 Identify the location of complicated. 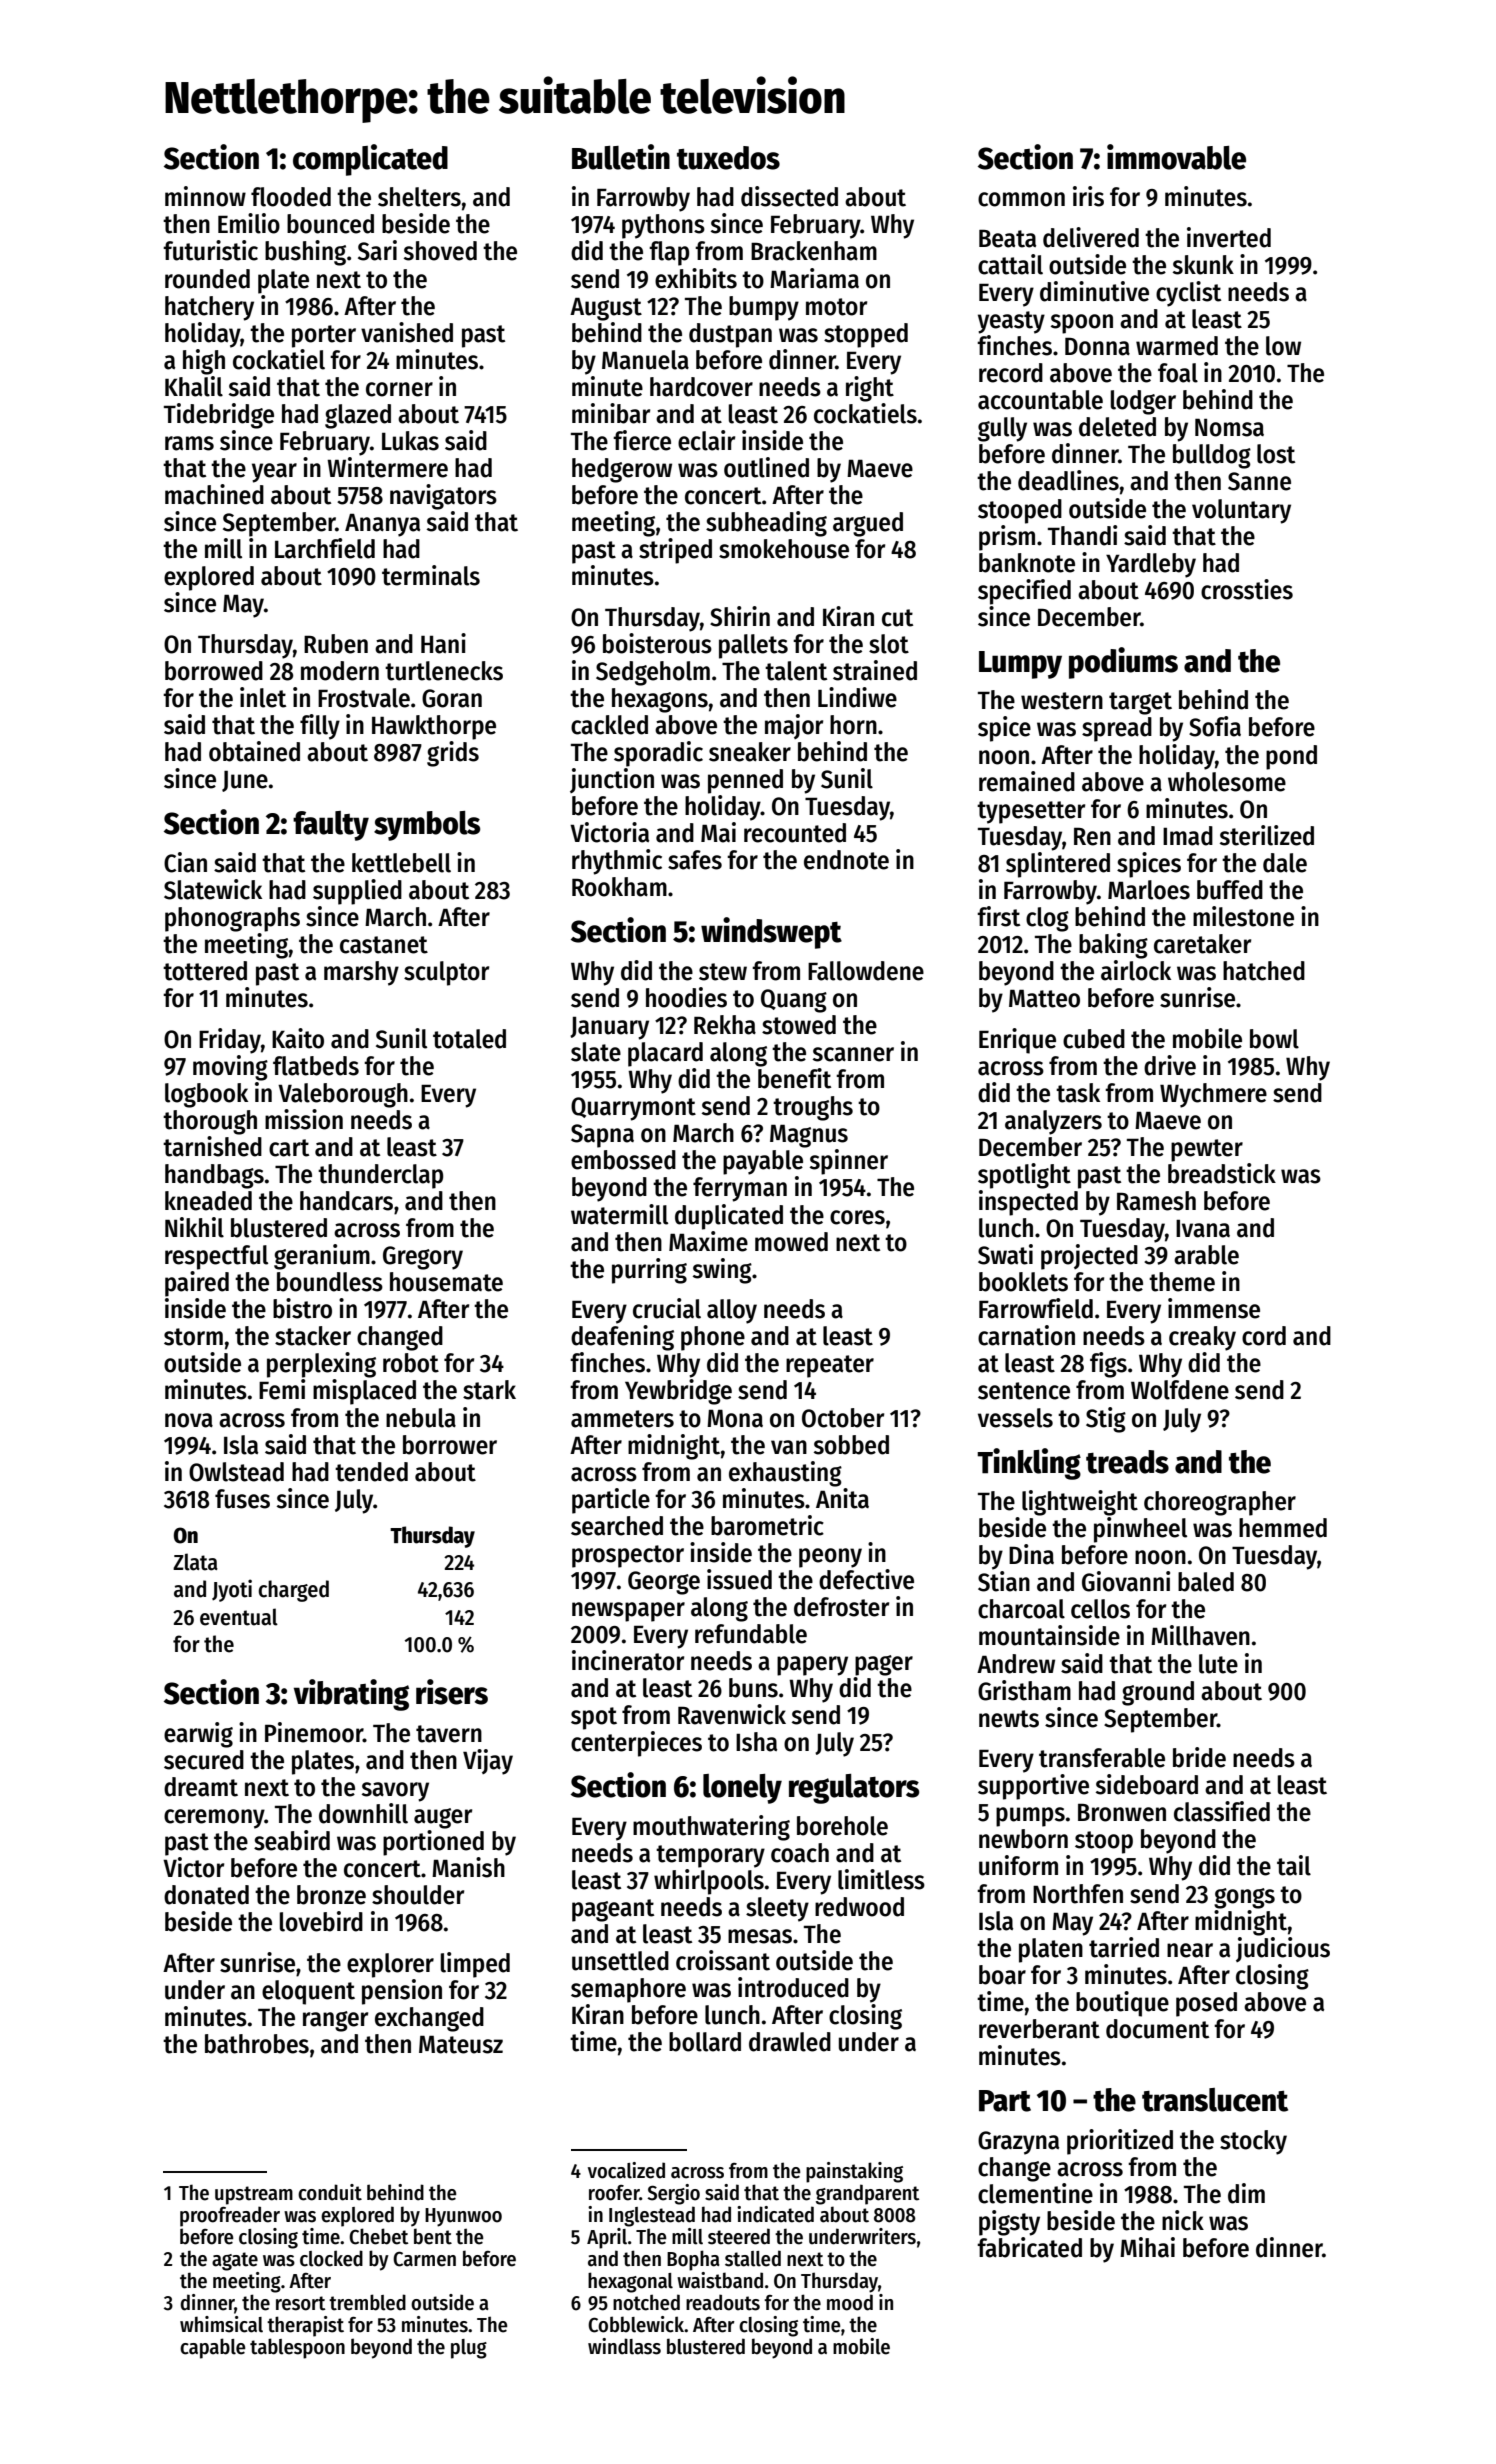
(370, 160).
